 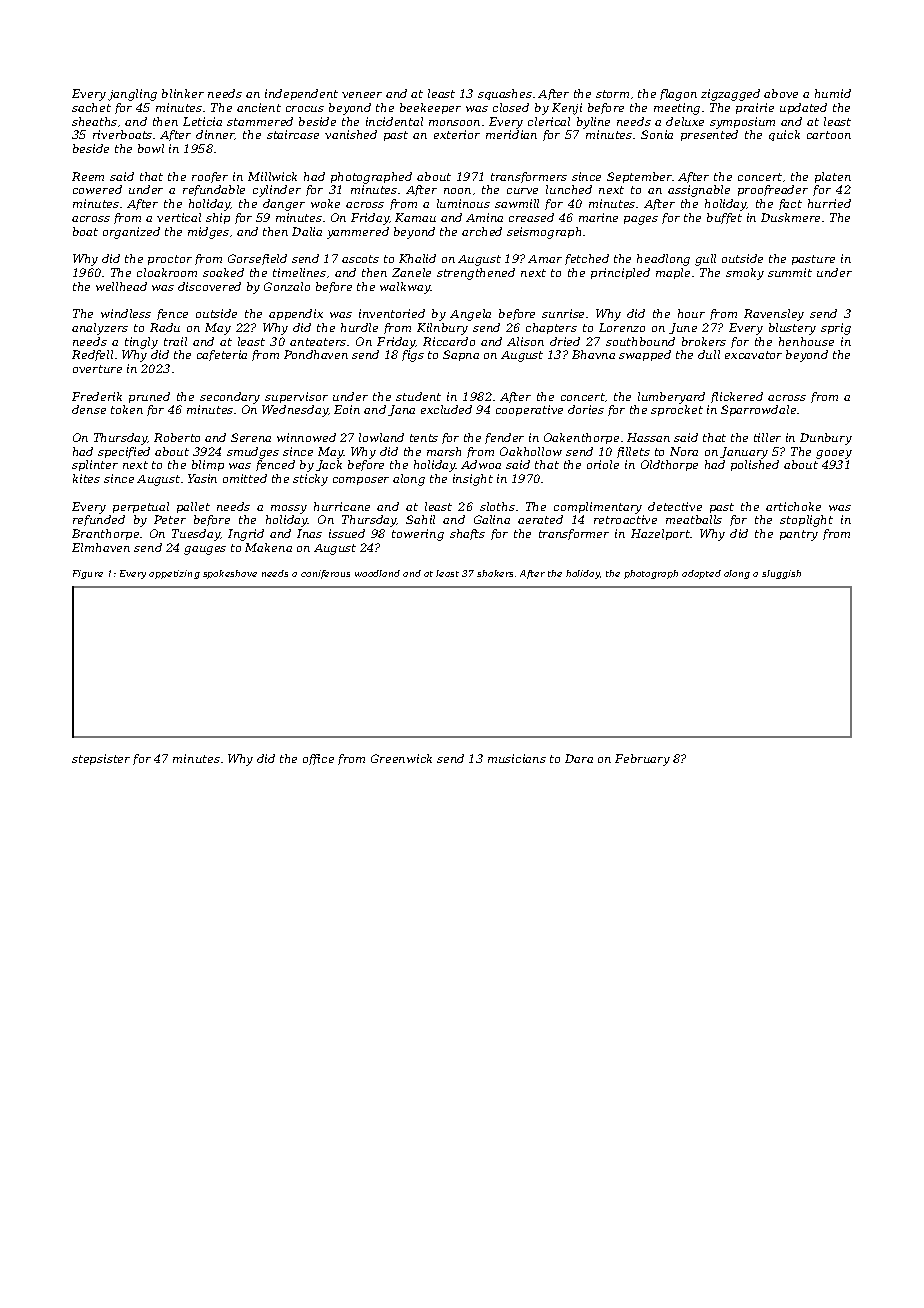 I want to click on Angela, so click(x=470, y=315).
